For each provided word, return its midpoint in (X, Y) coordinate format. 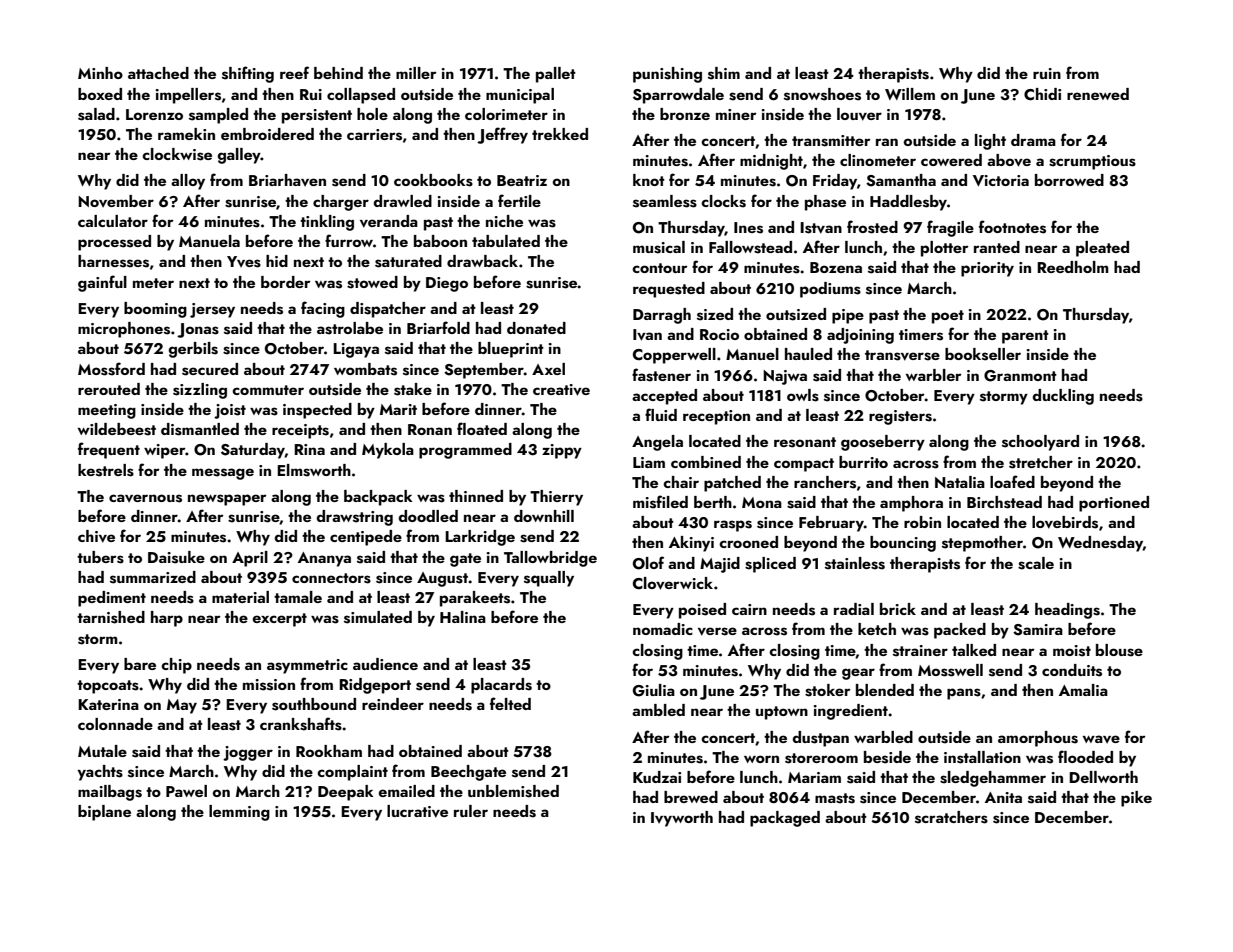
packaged (785, 819)
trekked (560, 134)
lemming (239, 813)
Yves (244, 262)
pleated (1102, 249)
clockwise (177, 154)
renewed (1098, 94)
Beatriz (522, 180)
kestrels (106, 470)
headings (1067, 611)
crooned (748, 542)
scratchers (951, 817)
